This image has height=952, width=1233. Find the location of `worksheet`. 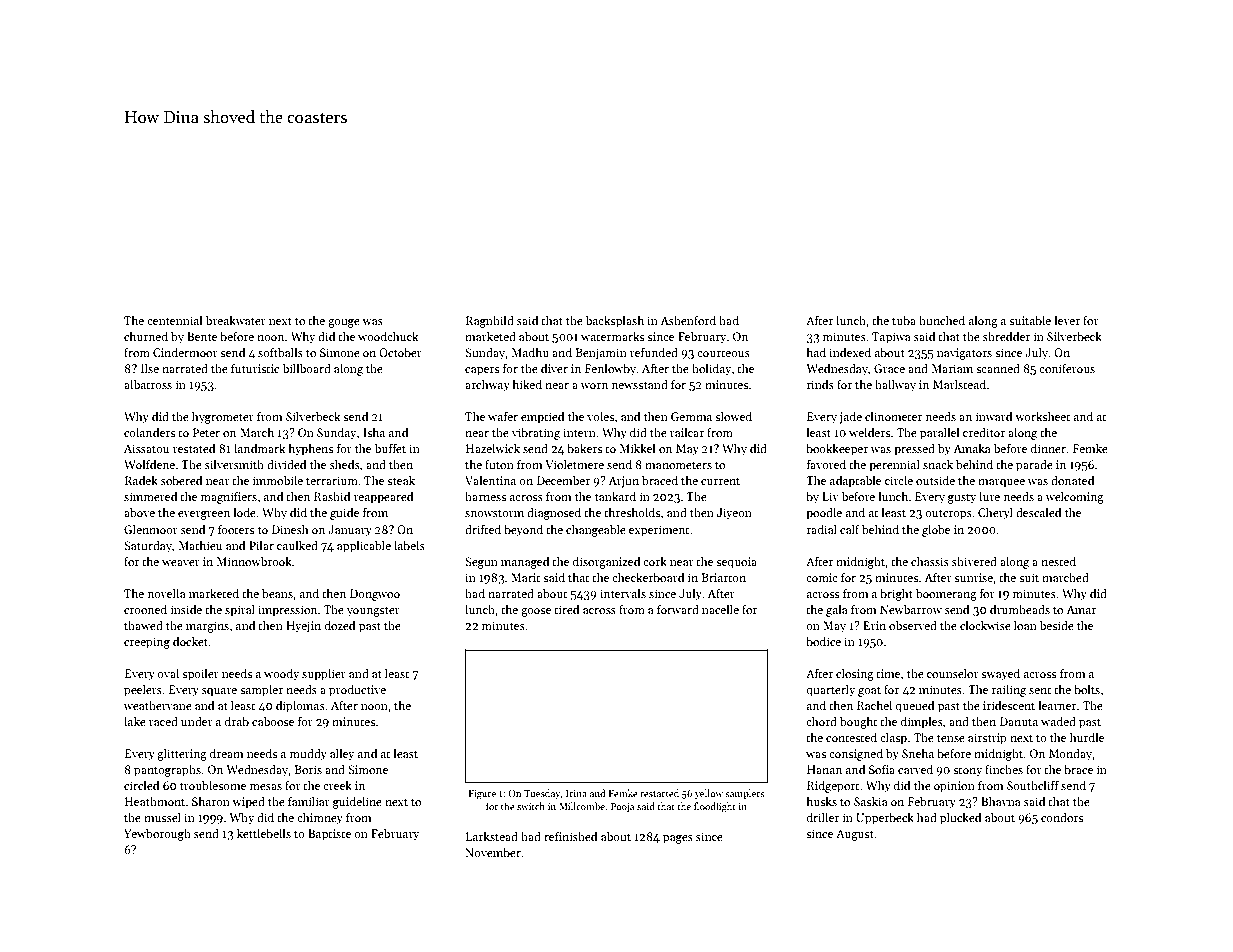

worksheet is located at coordinates (1042, 416).
